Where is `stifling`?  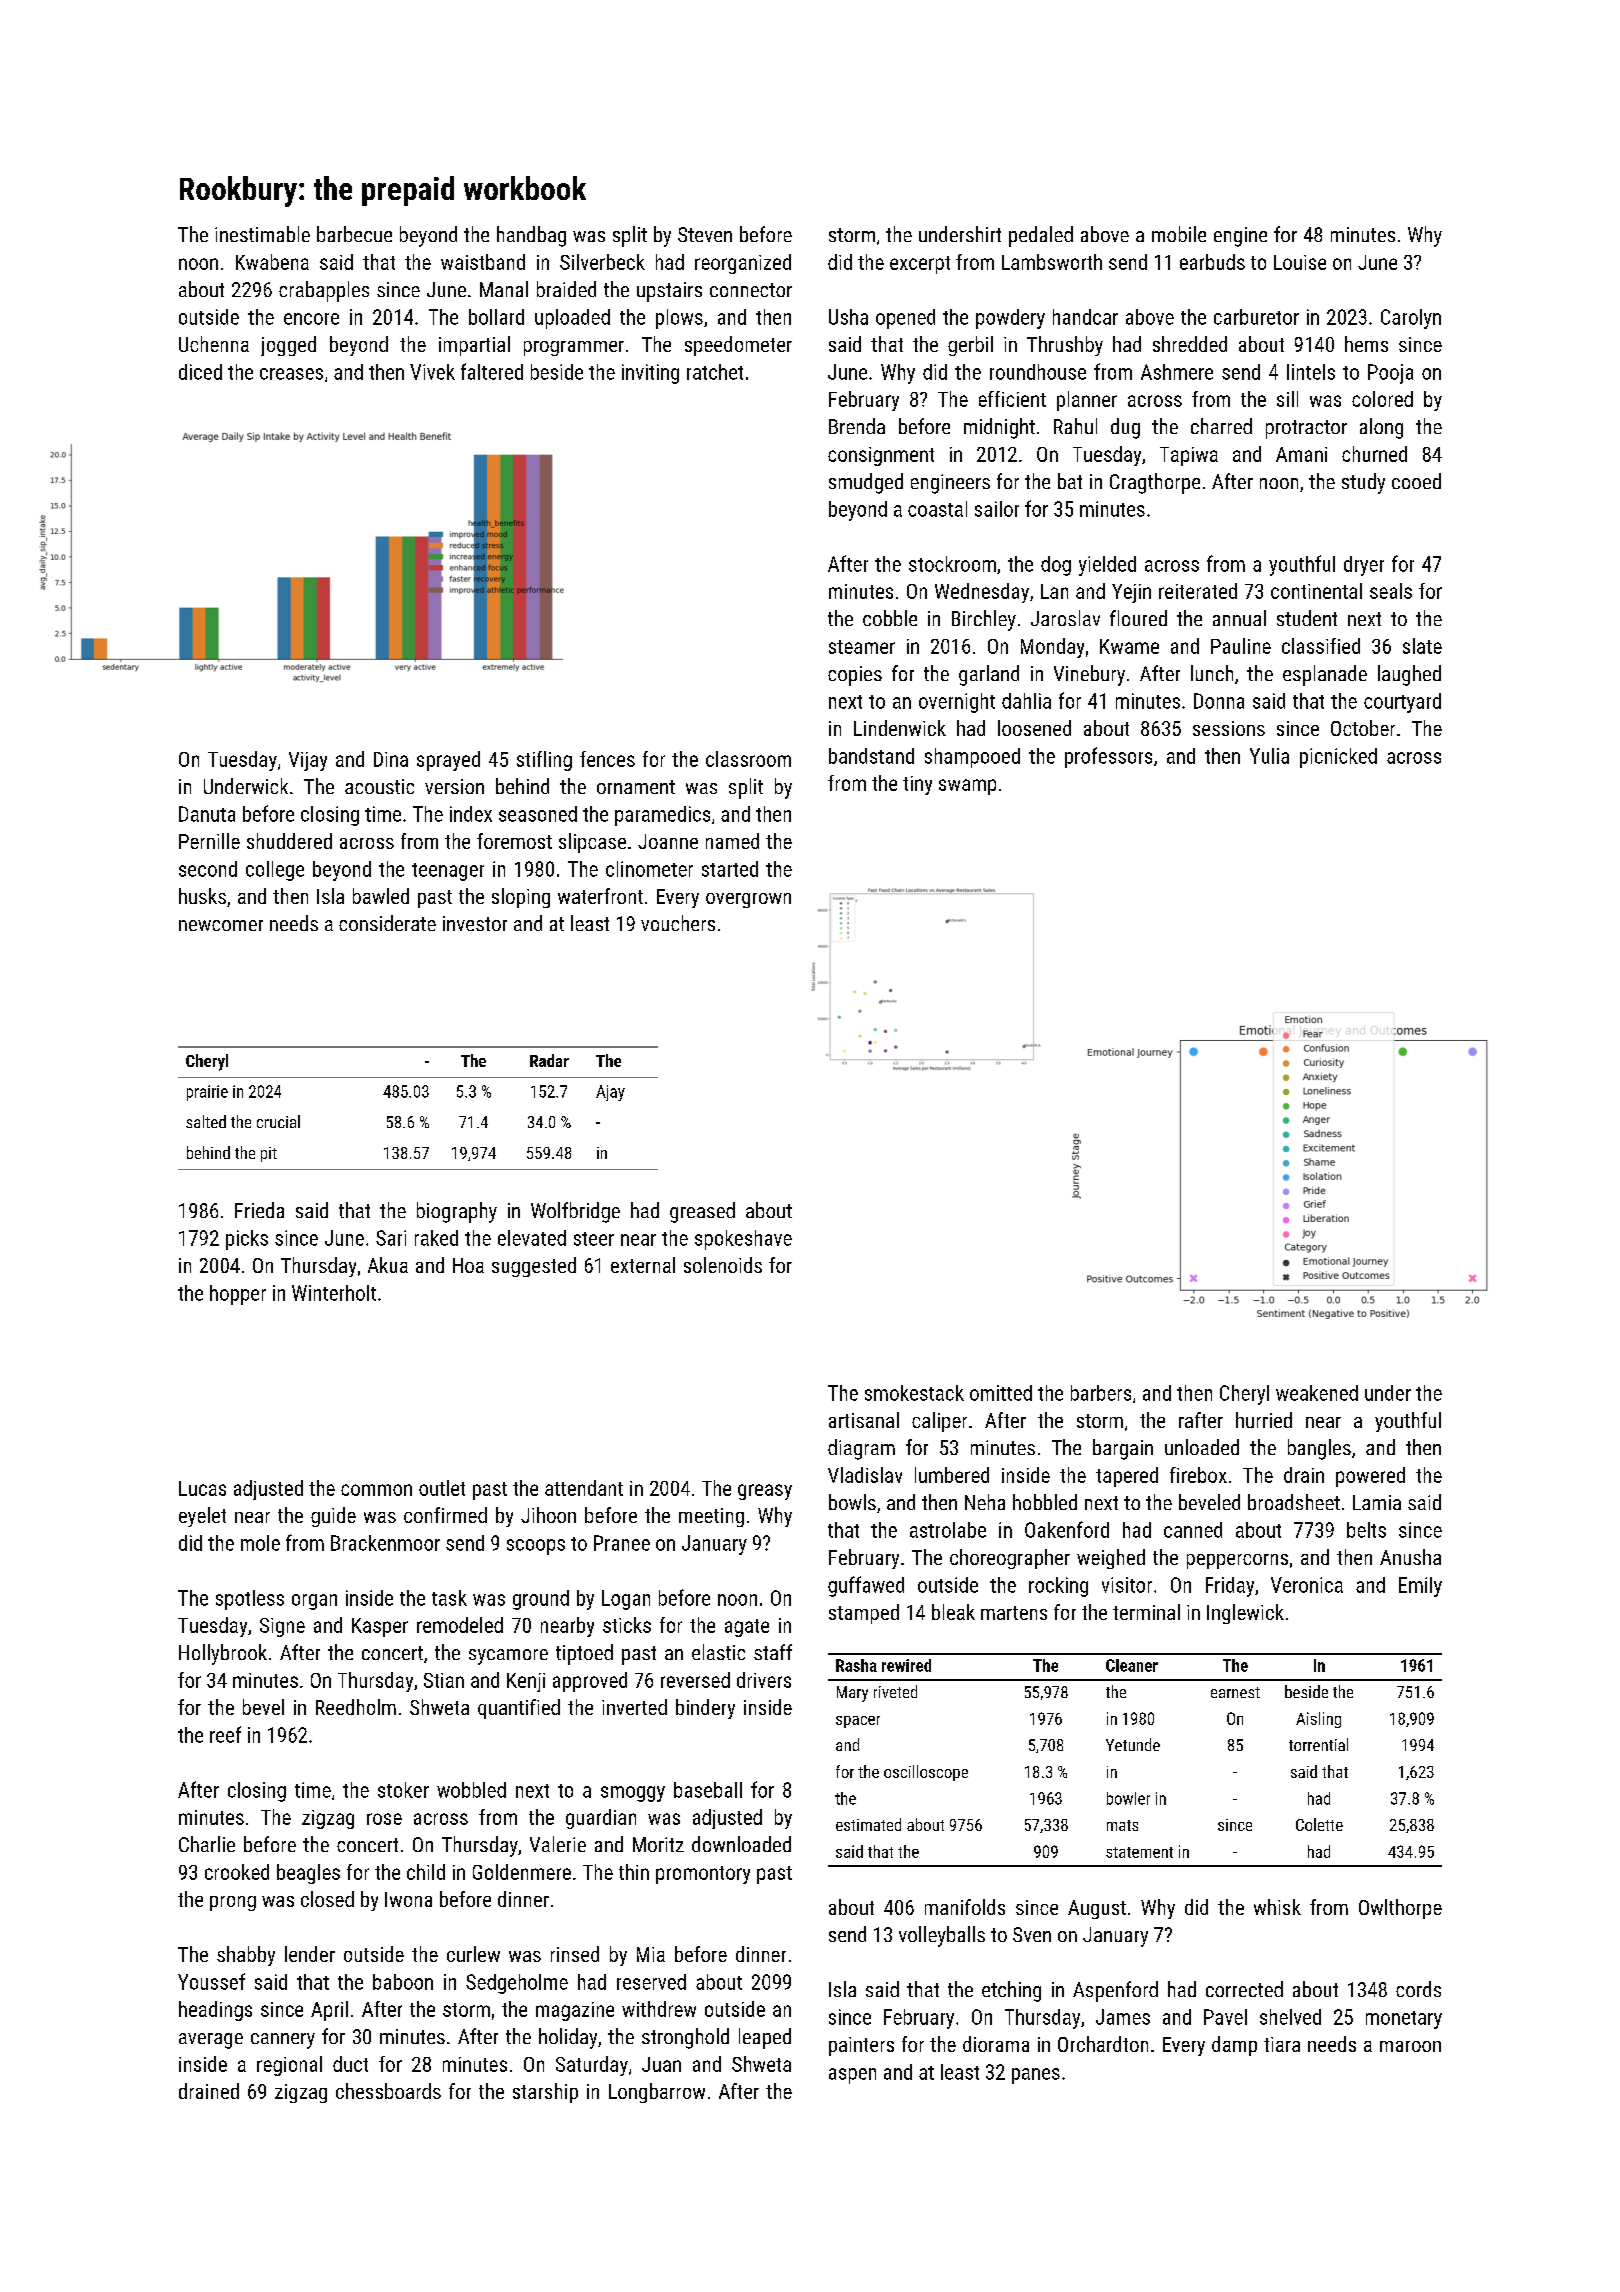 stifling is located at coordinates (544, 761).
